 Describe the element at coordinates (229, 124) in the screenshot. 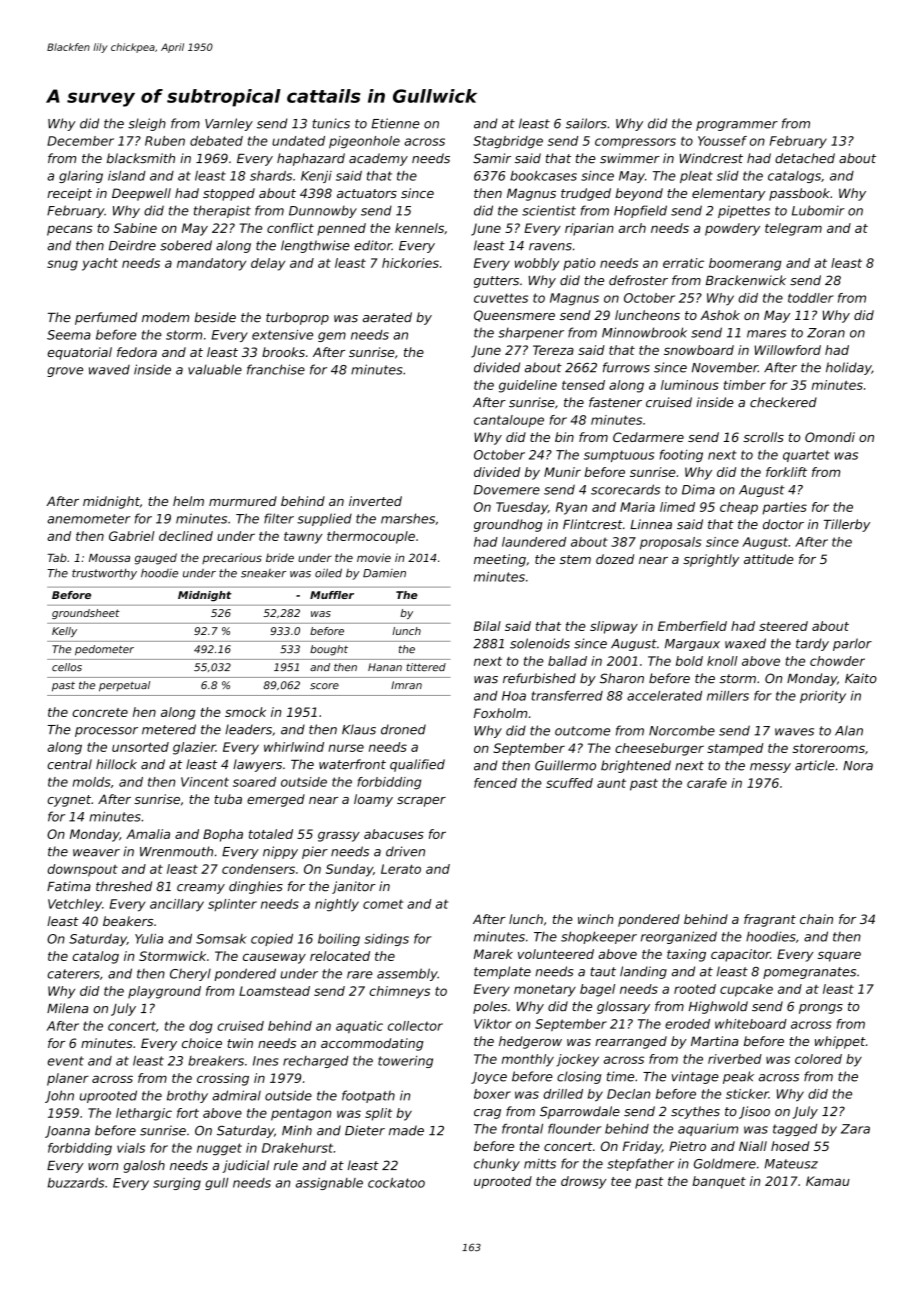

I see `Varnley` at that location.
